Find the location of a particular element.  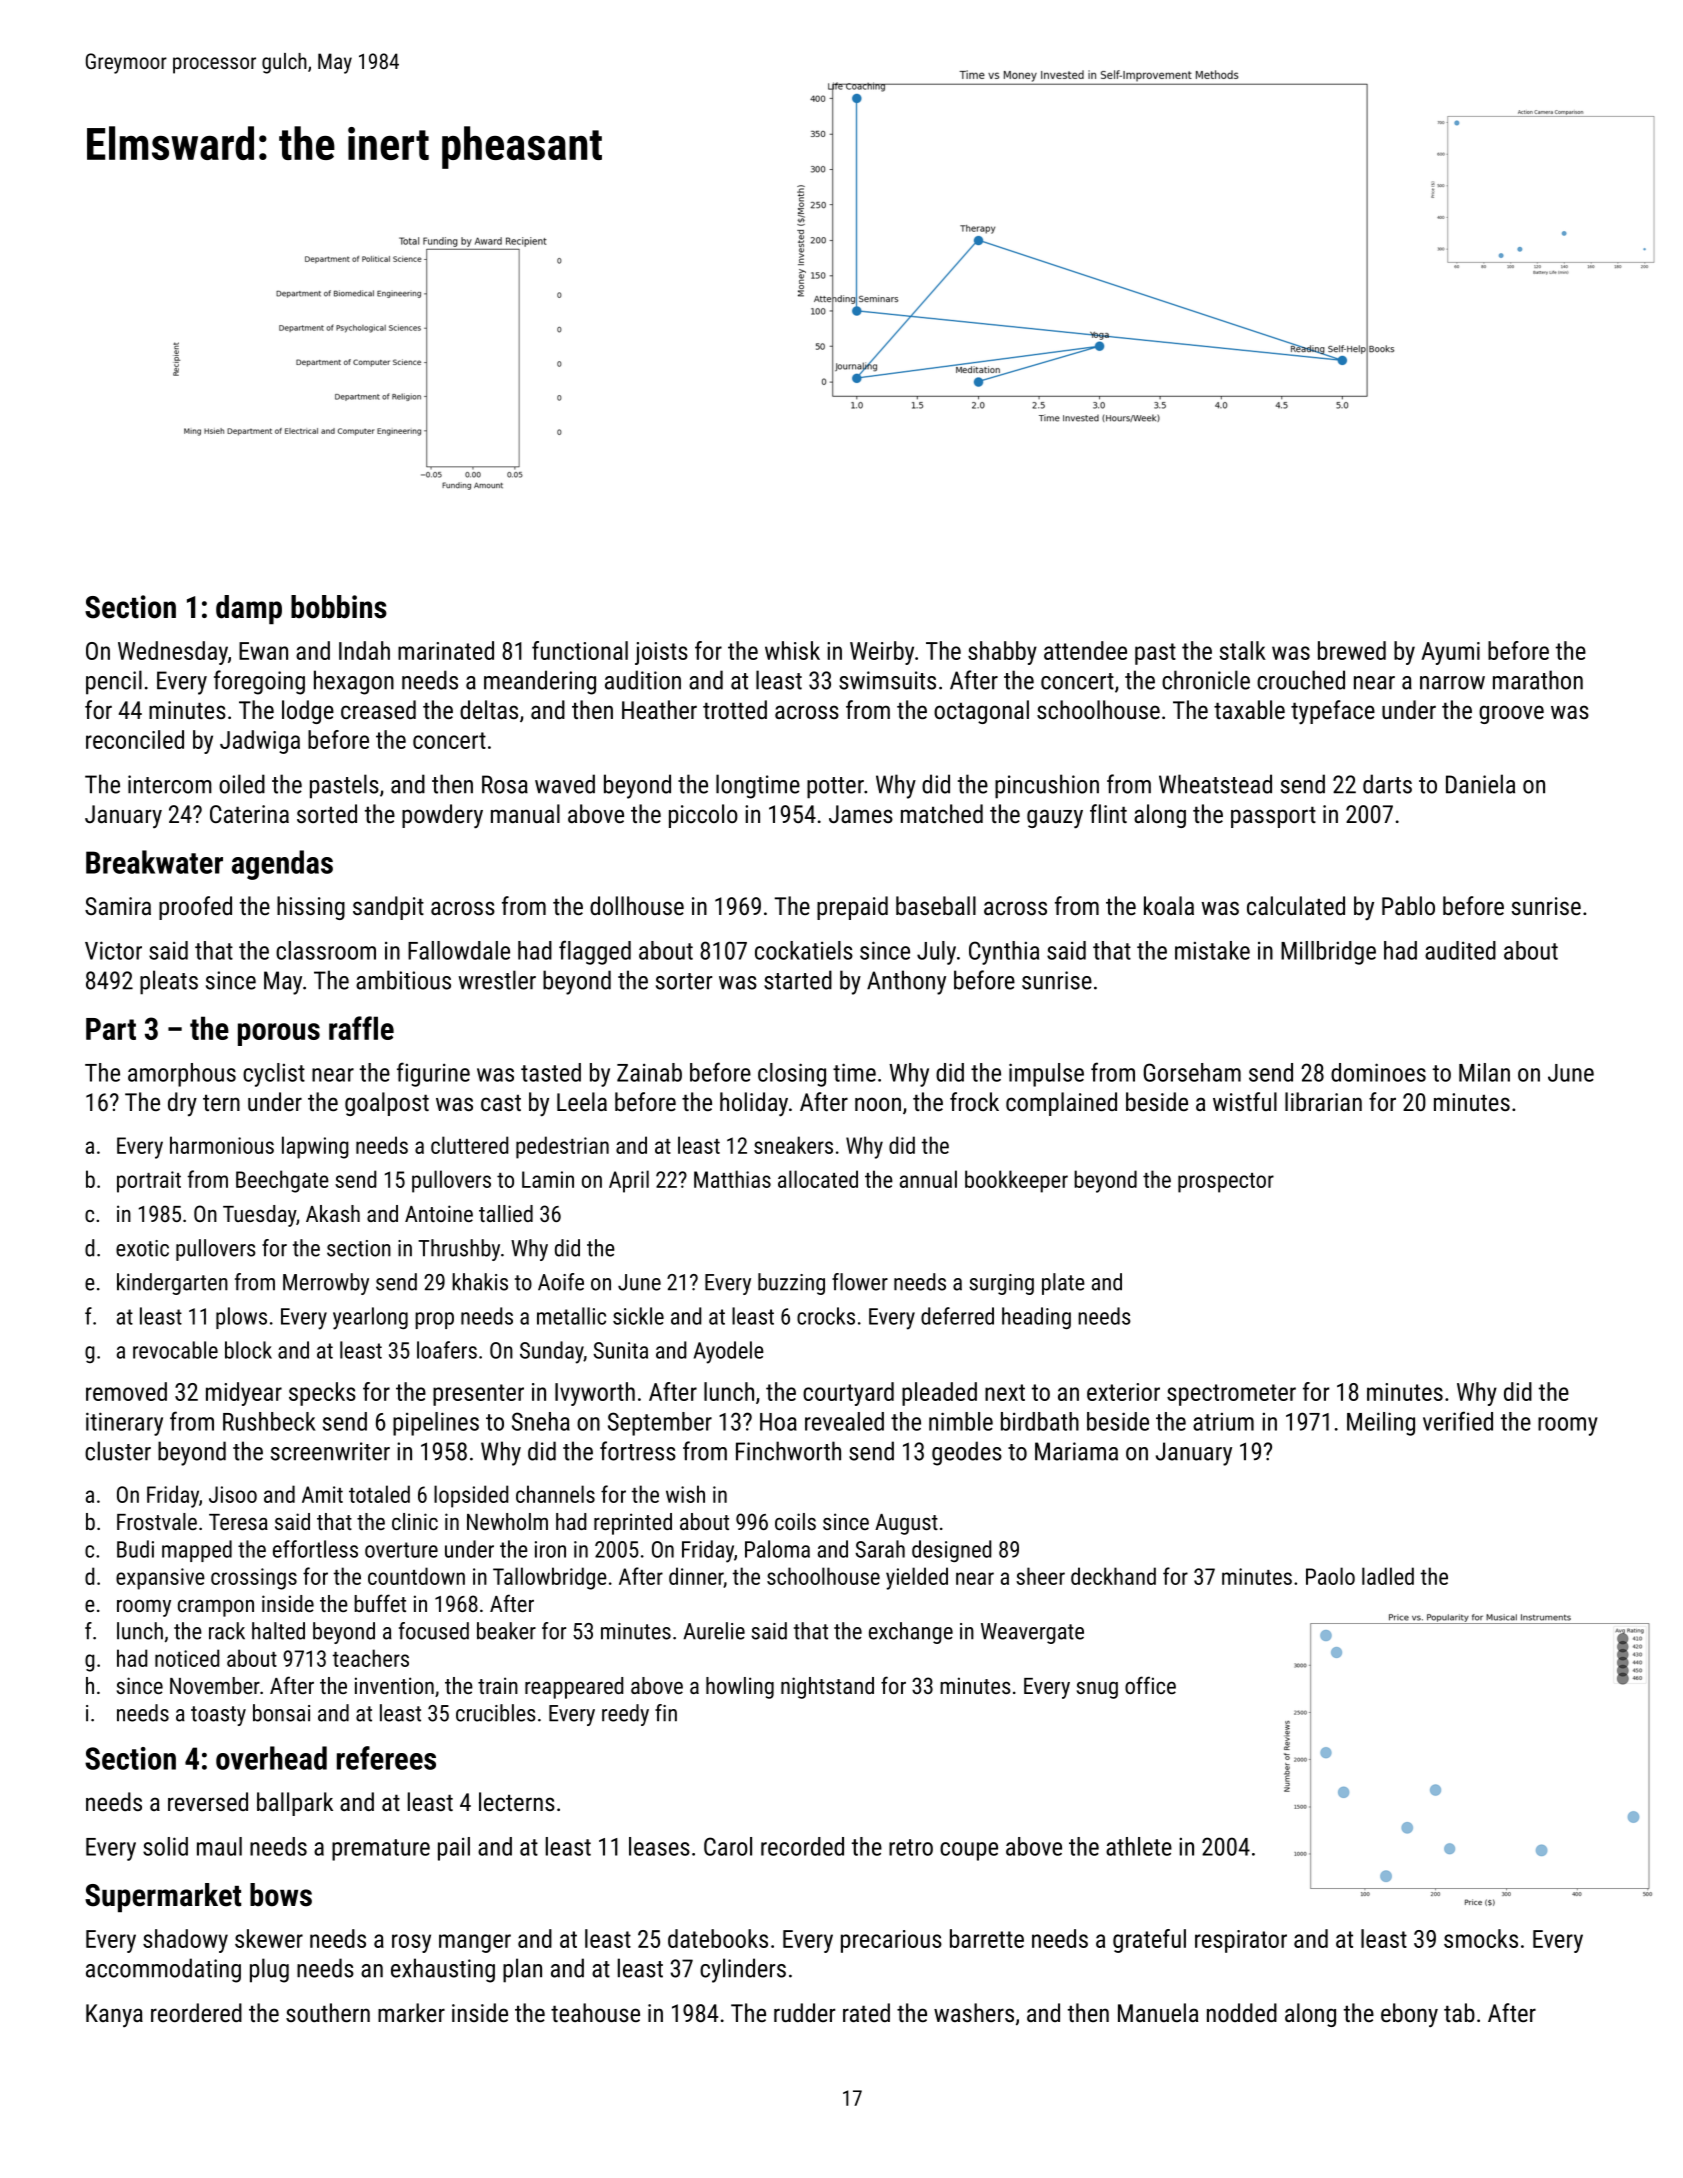

reordered is located at coordinates (196, 2012).
